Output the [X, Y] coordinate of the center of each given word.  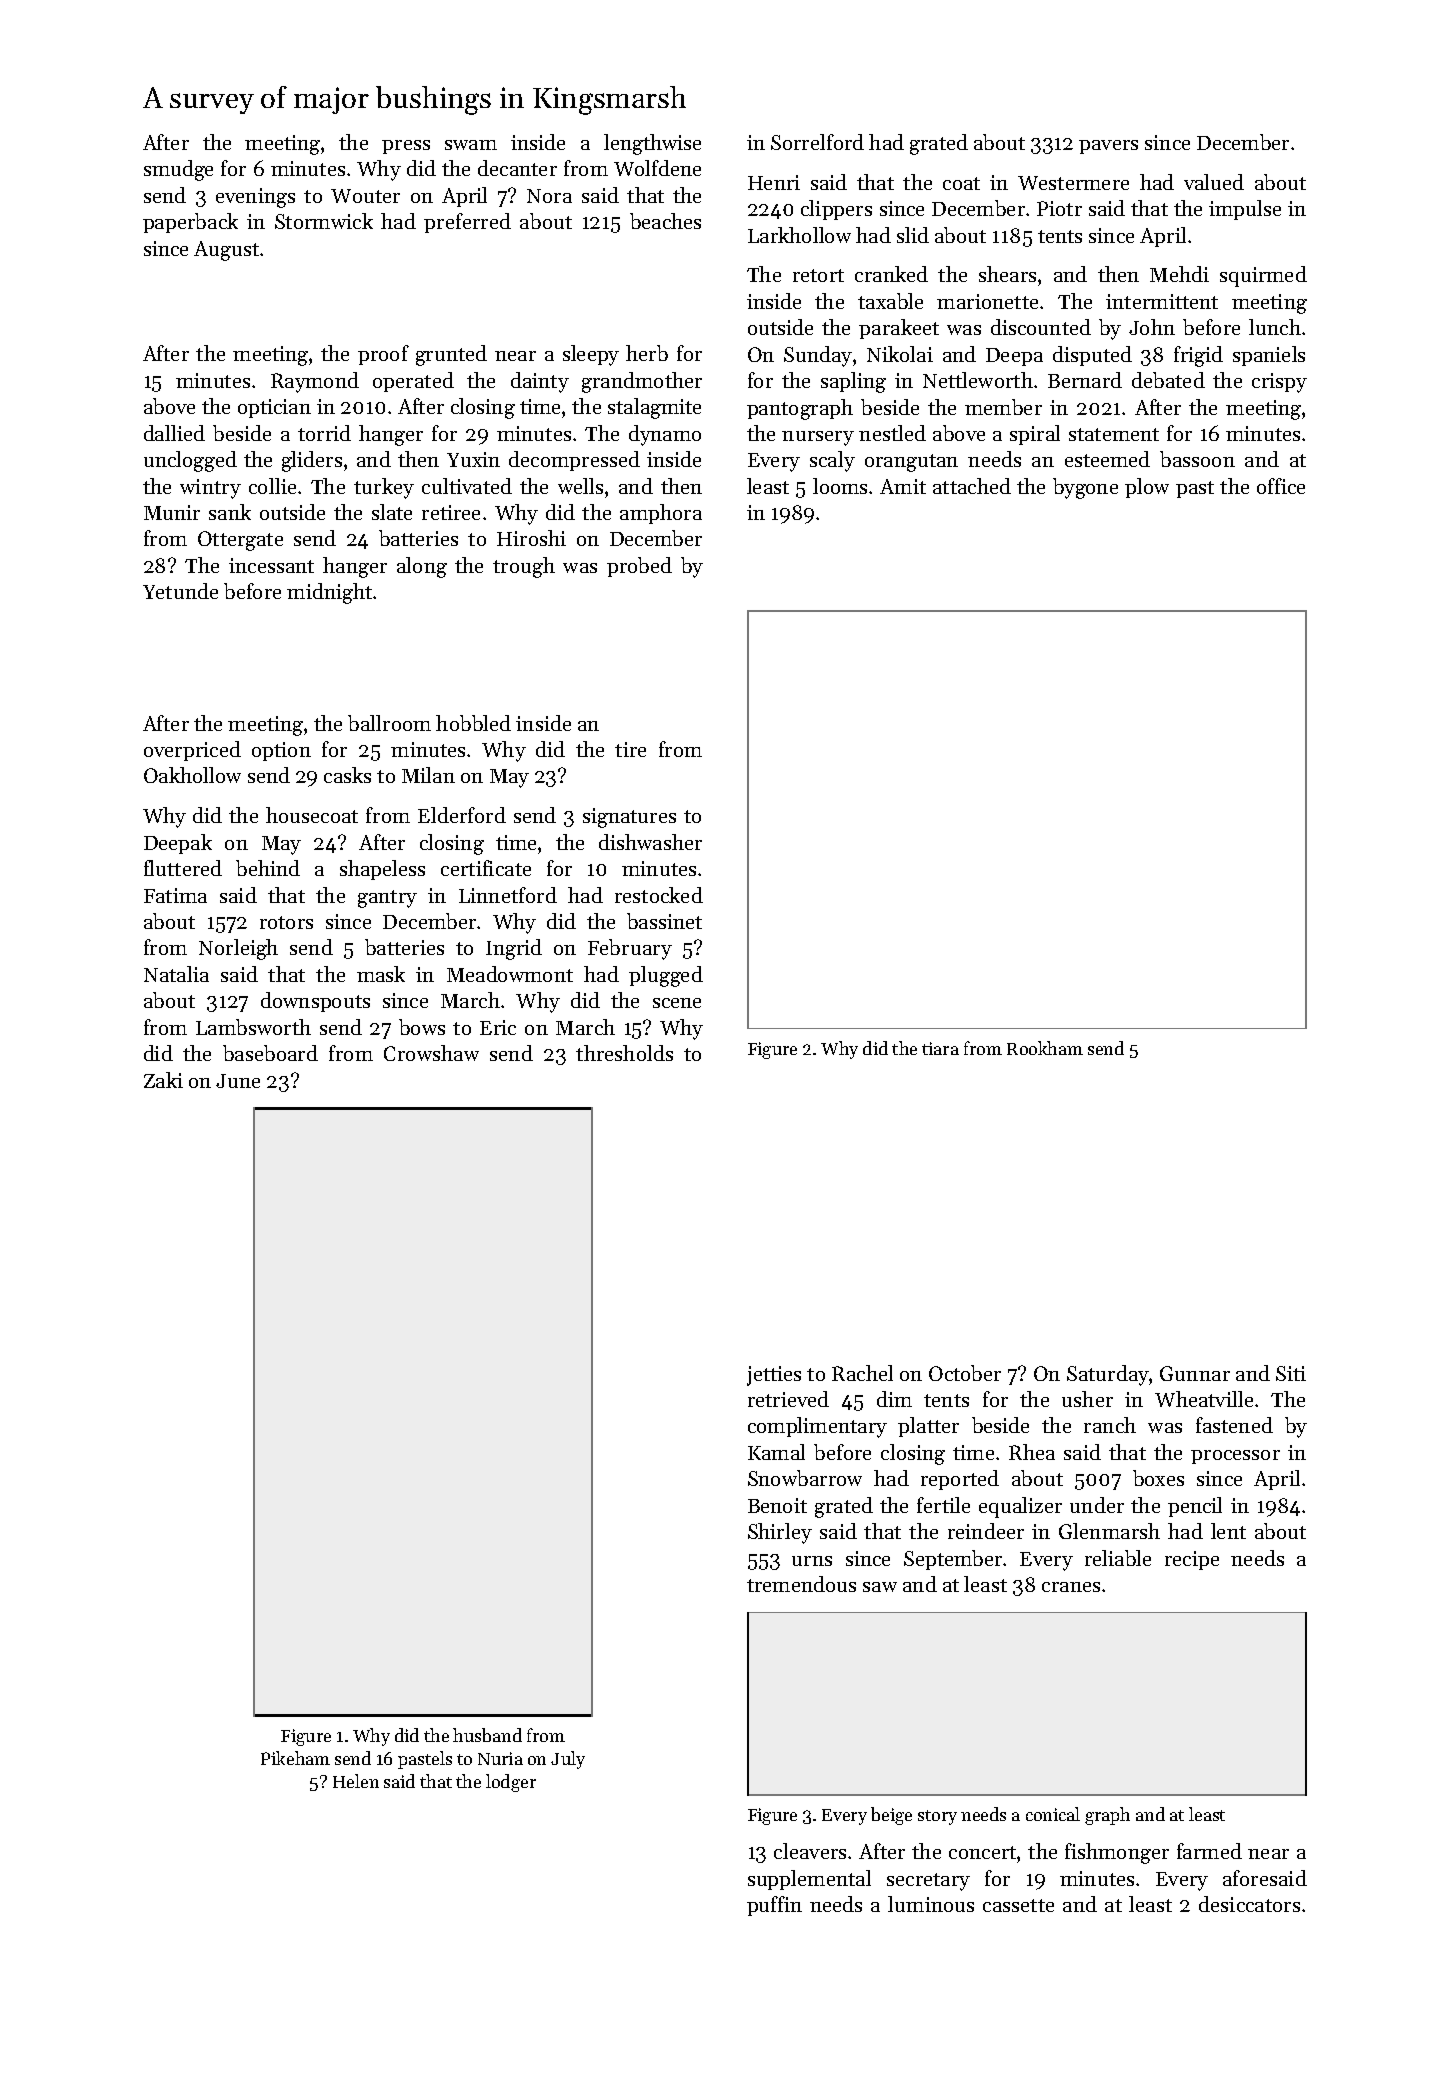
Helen [356, 1781]
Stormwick [324, 221]
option [281, 751]
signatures [629, 818]
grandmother [642, 382]
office [1281, 486]
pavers [1108, 147]
